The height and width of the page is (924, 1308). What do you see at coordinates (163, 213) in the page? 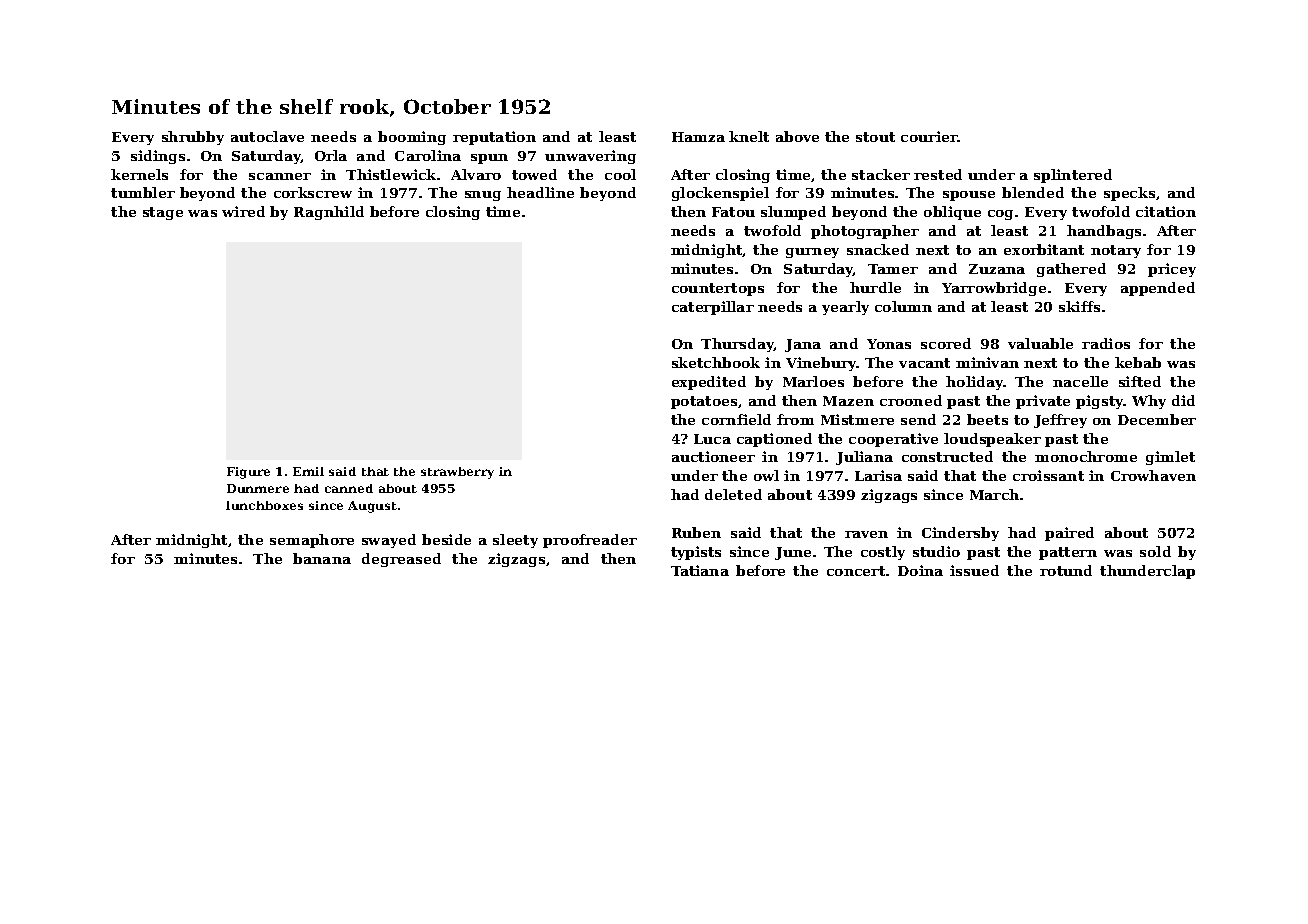
I see `stage` at bounding box center [163, 213].
